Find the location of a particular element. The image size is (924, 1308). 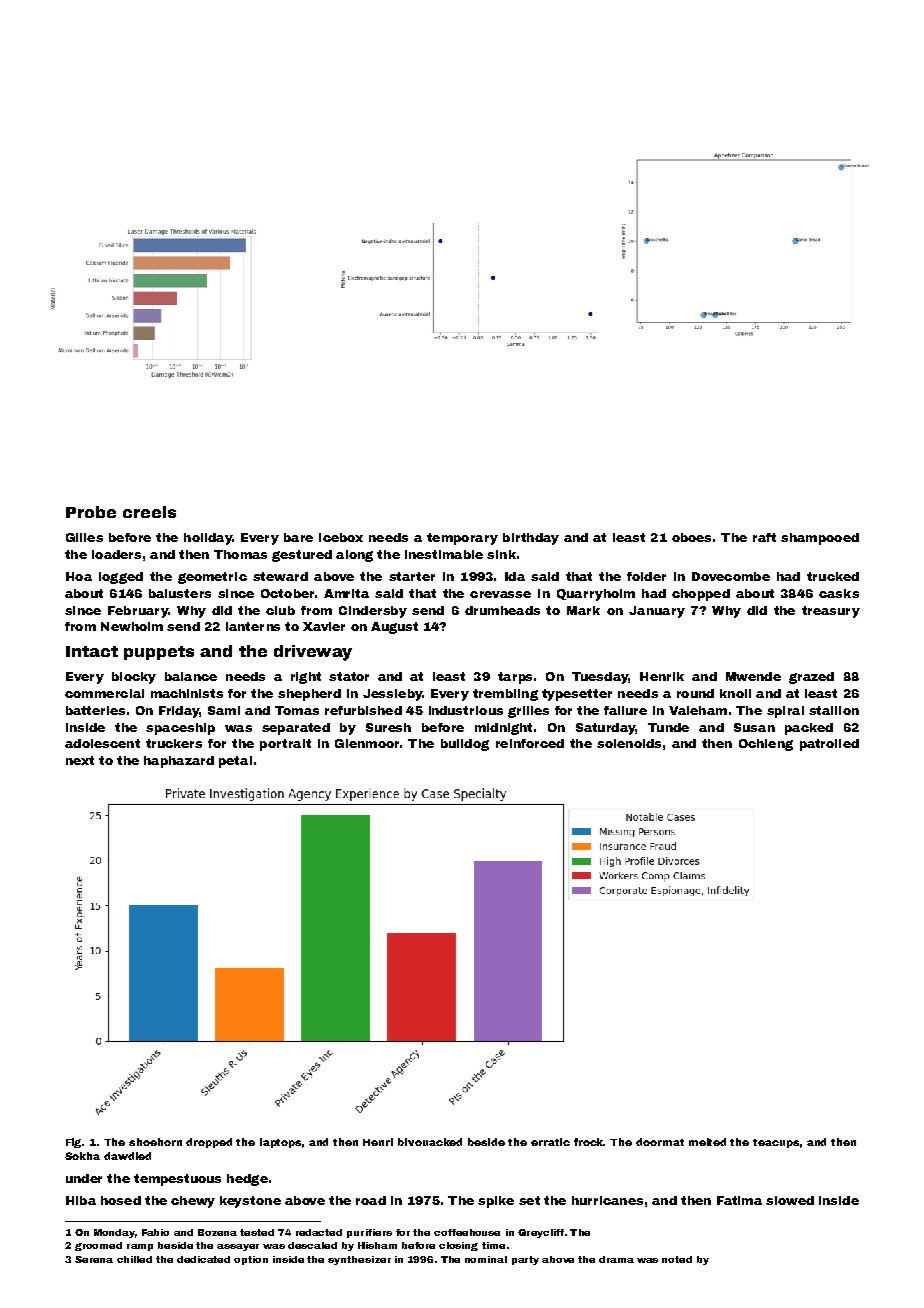

Ochieng is located at coordinates (766, 745).
